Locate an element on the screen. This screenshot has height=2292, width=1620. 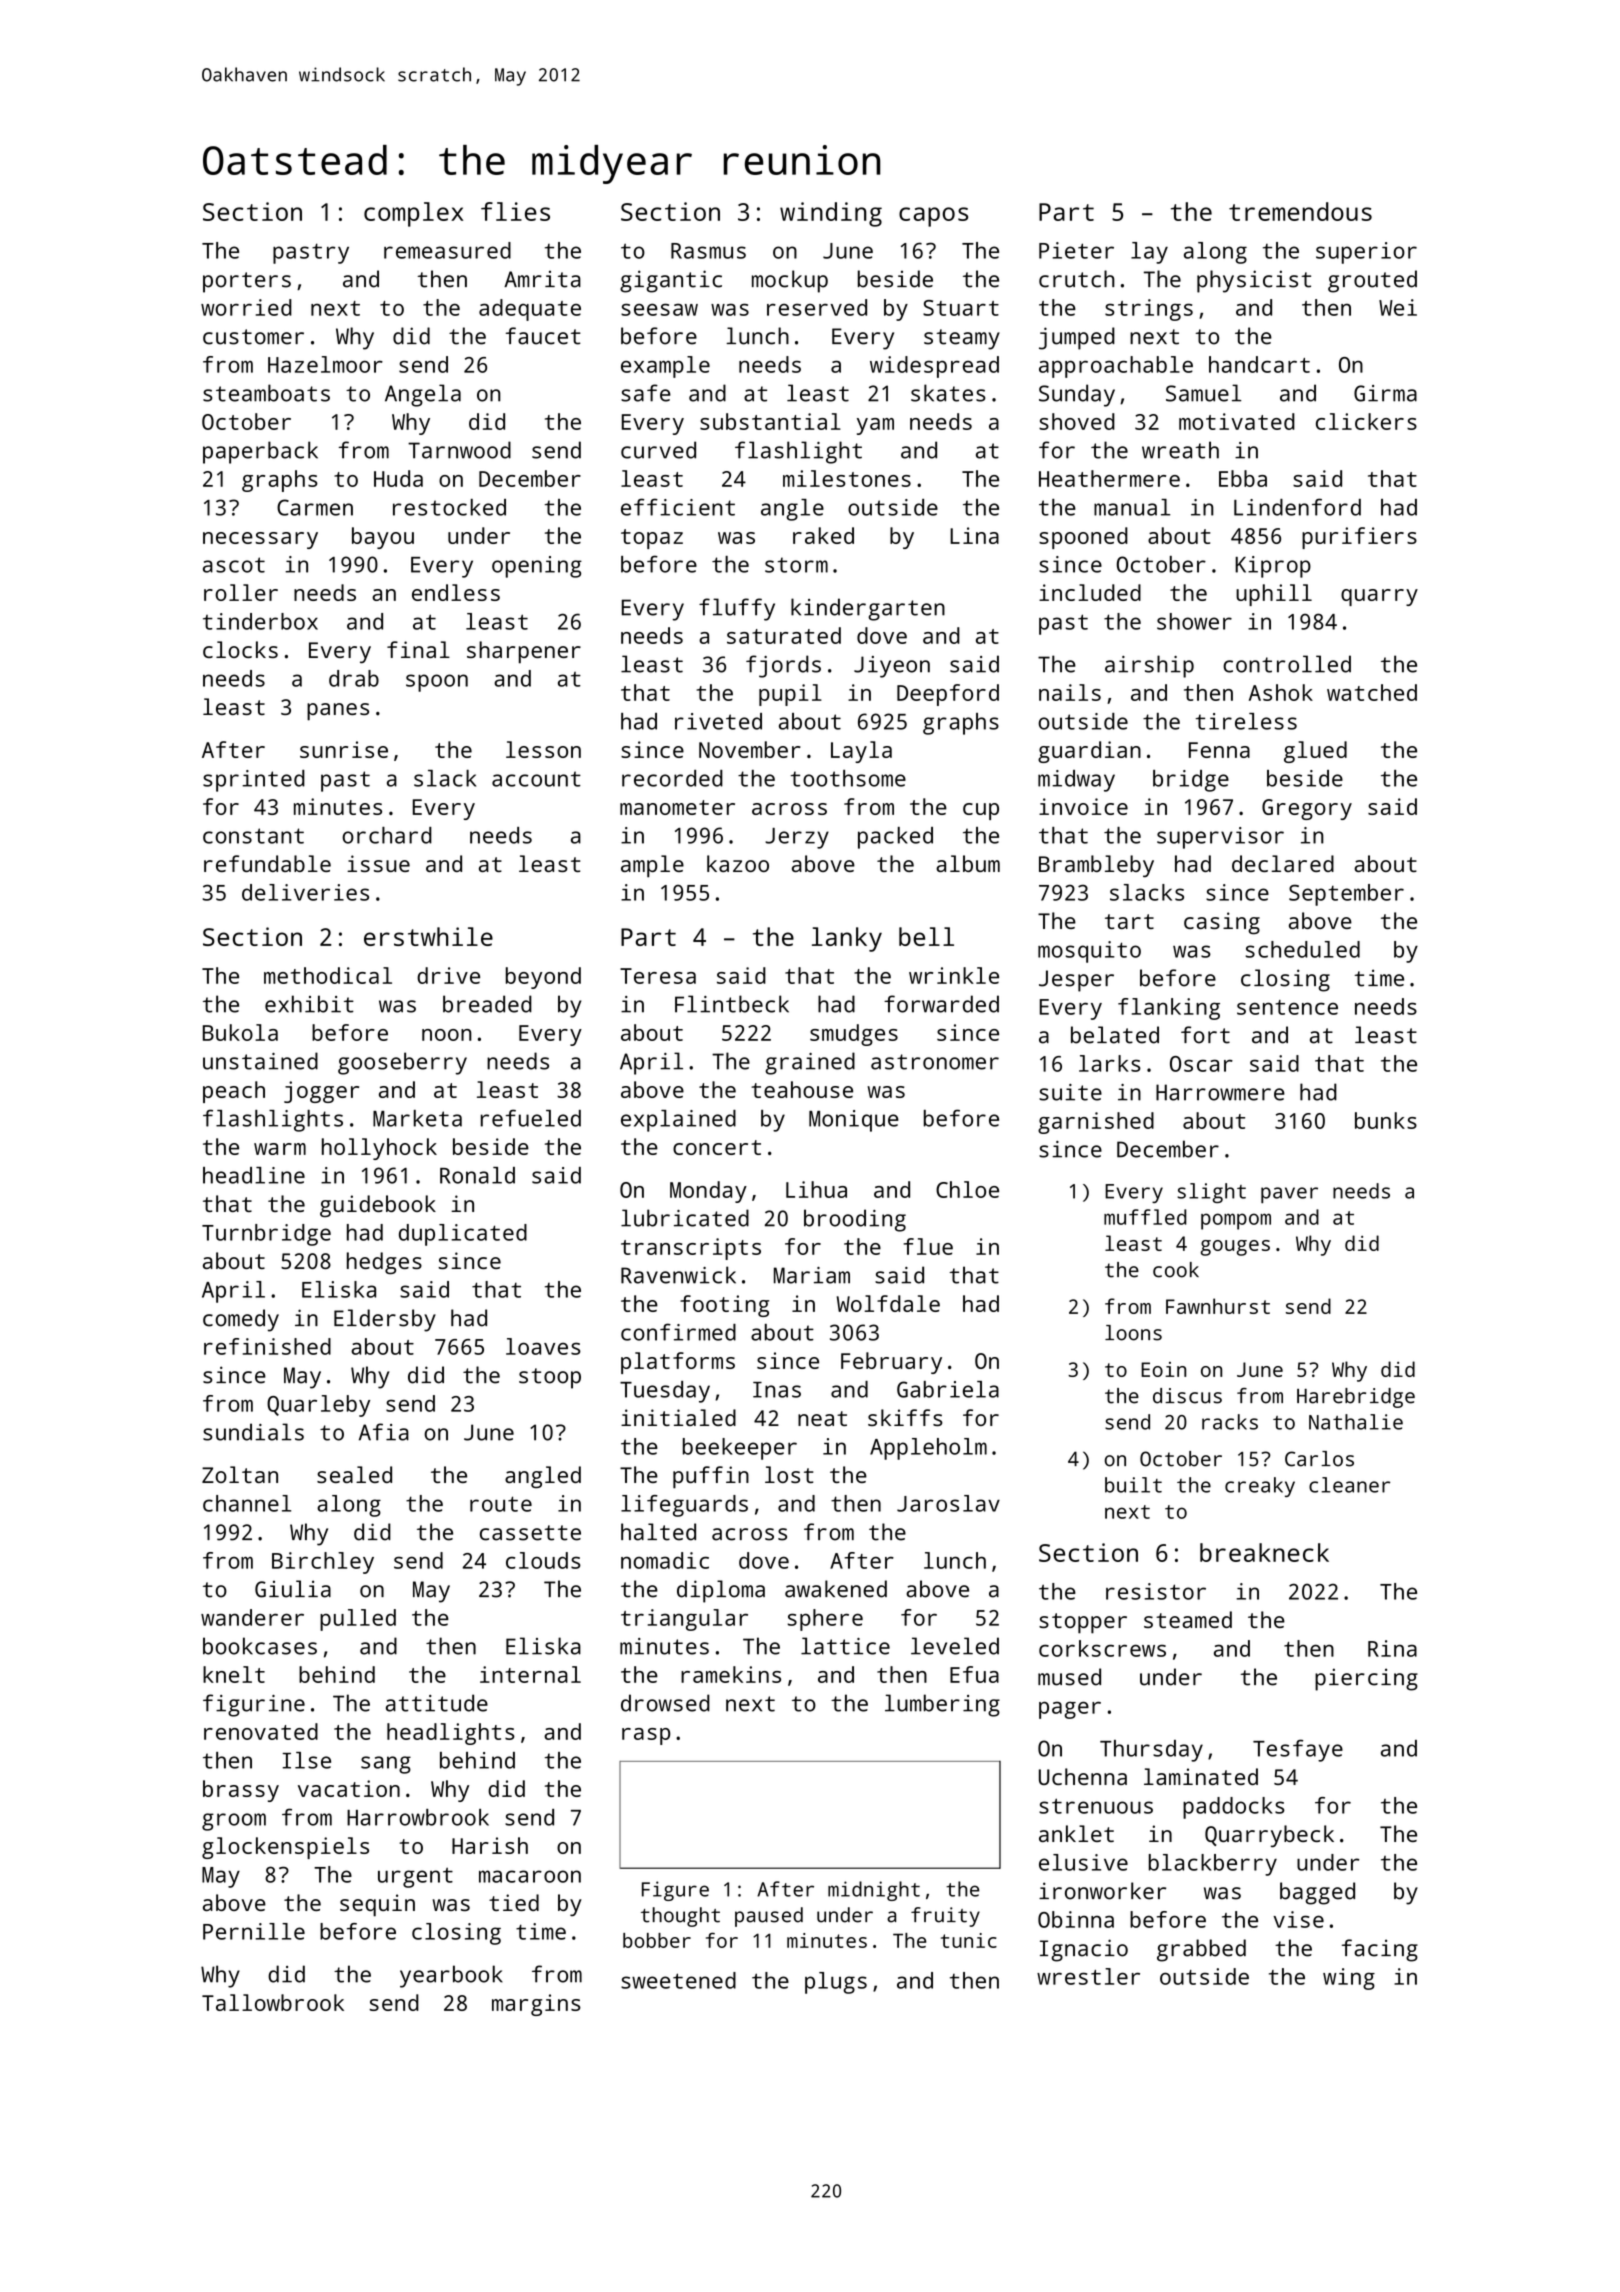
capos is located at coordinates (933, 217).
